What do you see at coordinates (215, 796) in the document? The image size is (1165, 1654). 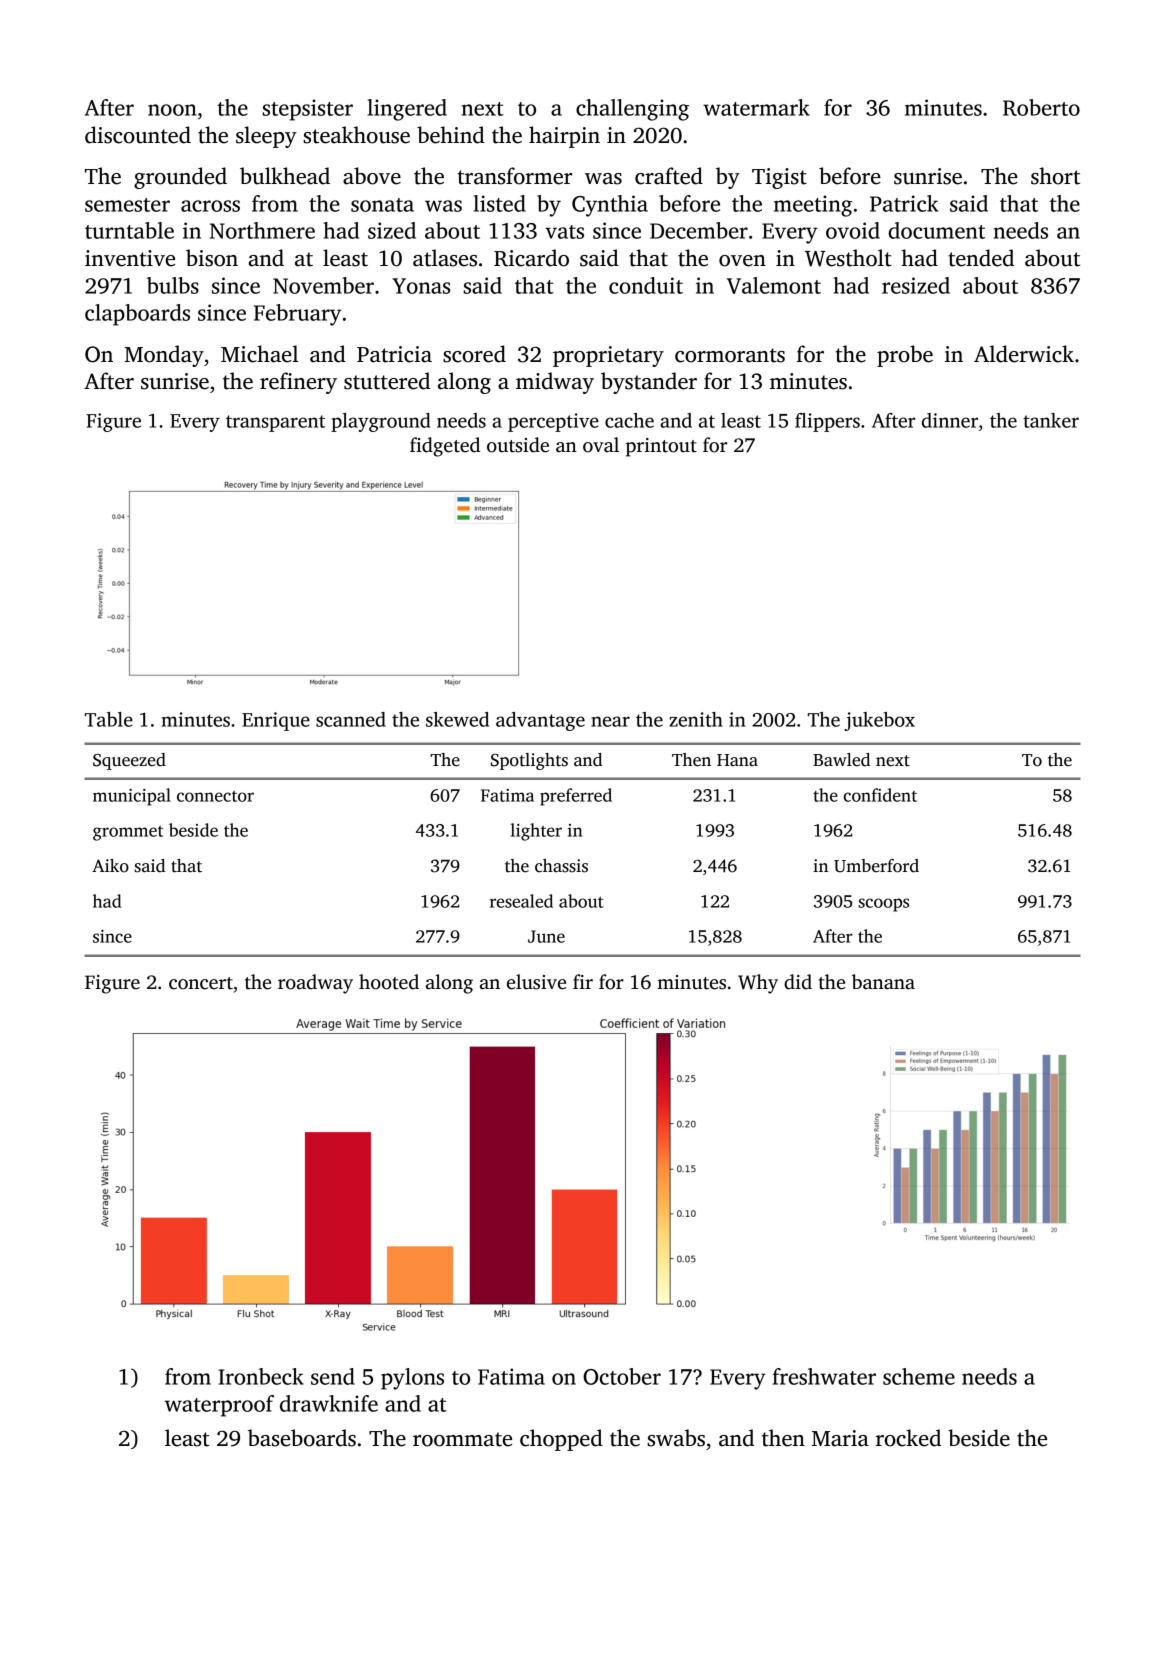 I see `connector` at bounding box center [215, 796].
